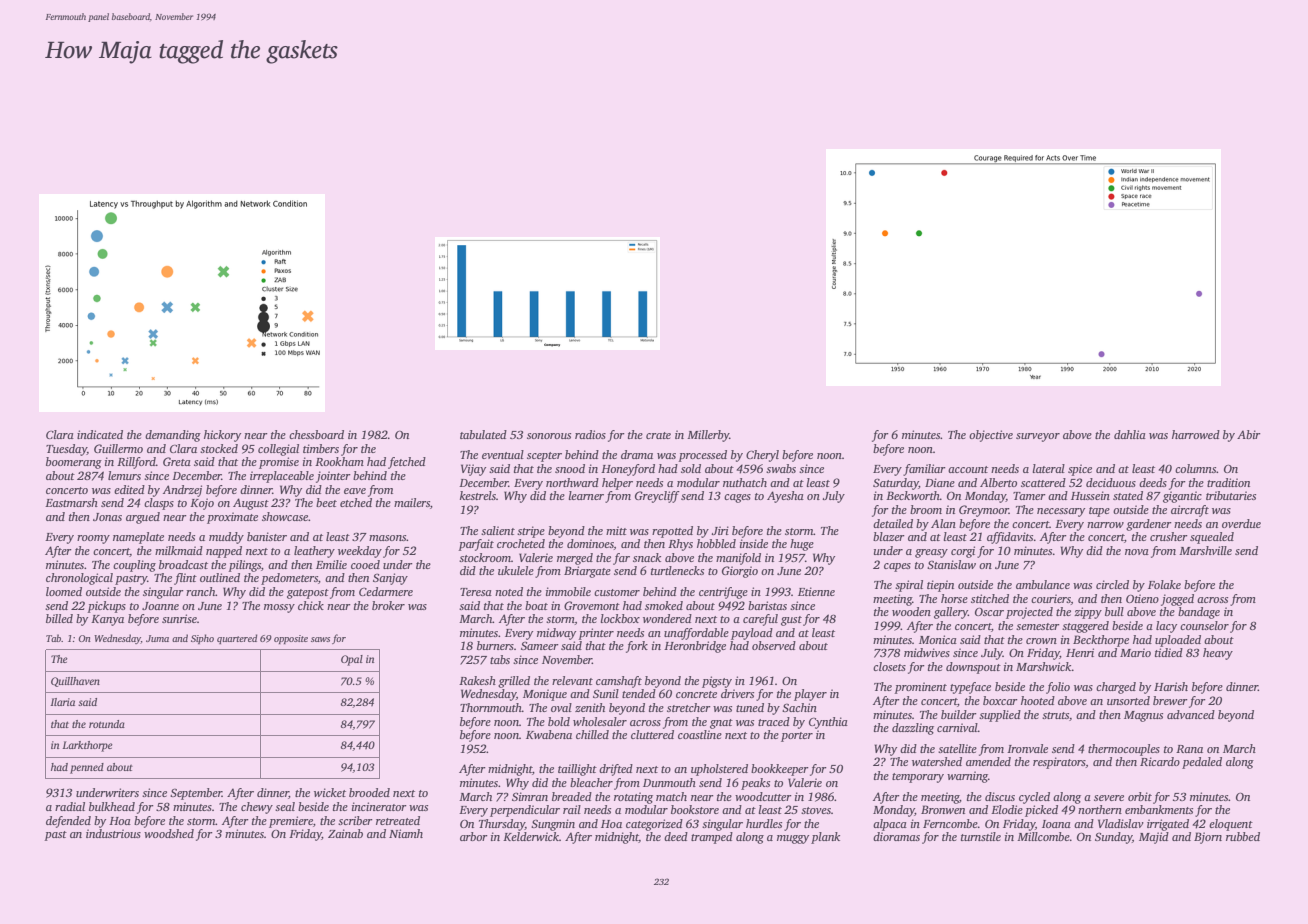  What do you see at coordinates (87, 746) in the screenshot?
I see `Larkthorpe` at bounding box center [87, 746].
